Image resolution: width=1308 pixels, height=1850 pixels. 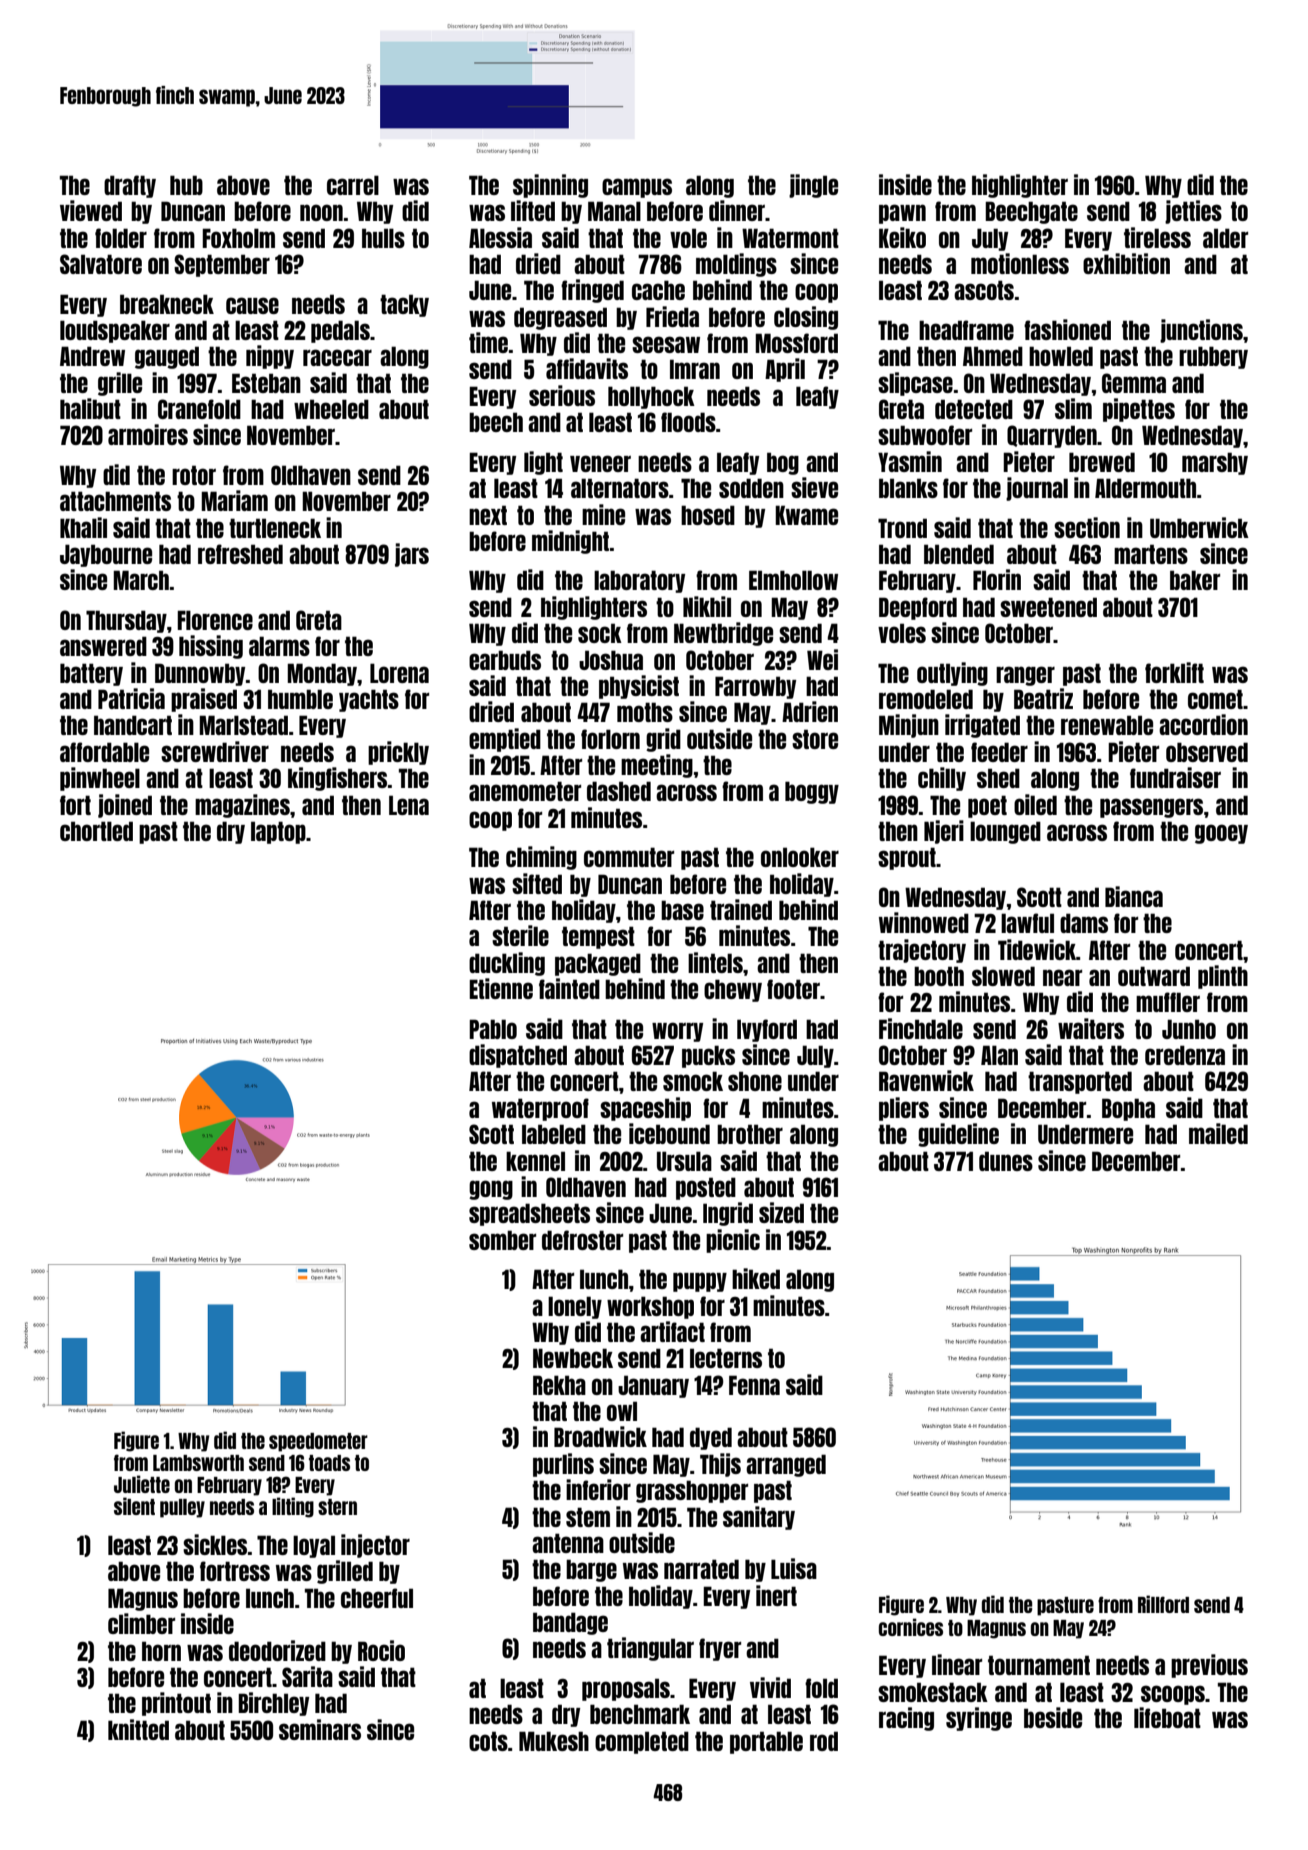 What do you see at coordinates (502, 1240) in the screenshot?
I see `somber` at bounding box center [502, 1240].
